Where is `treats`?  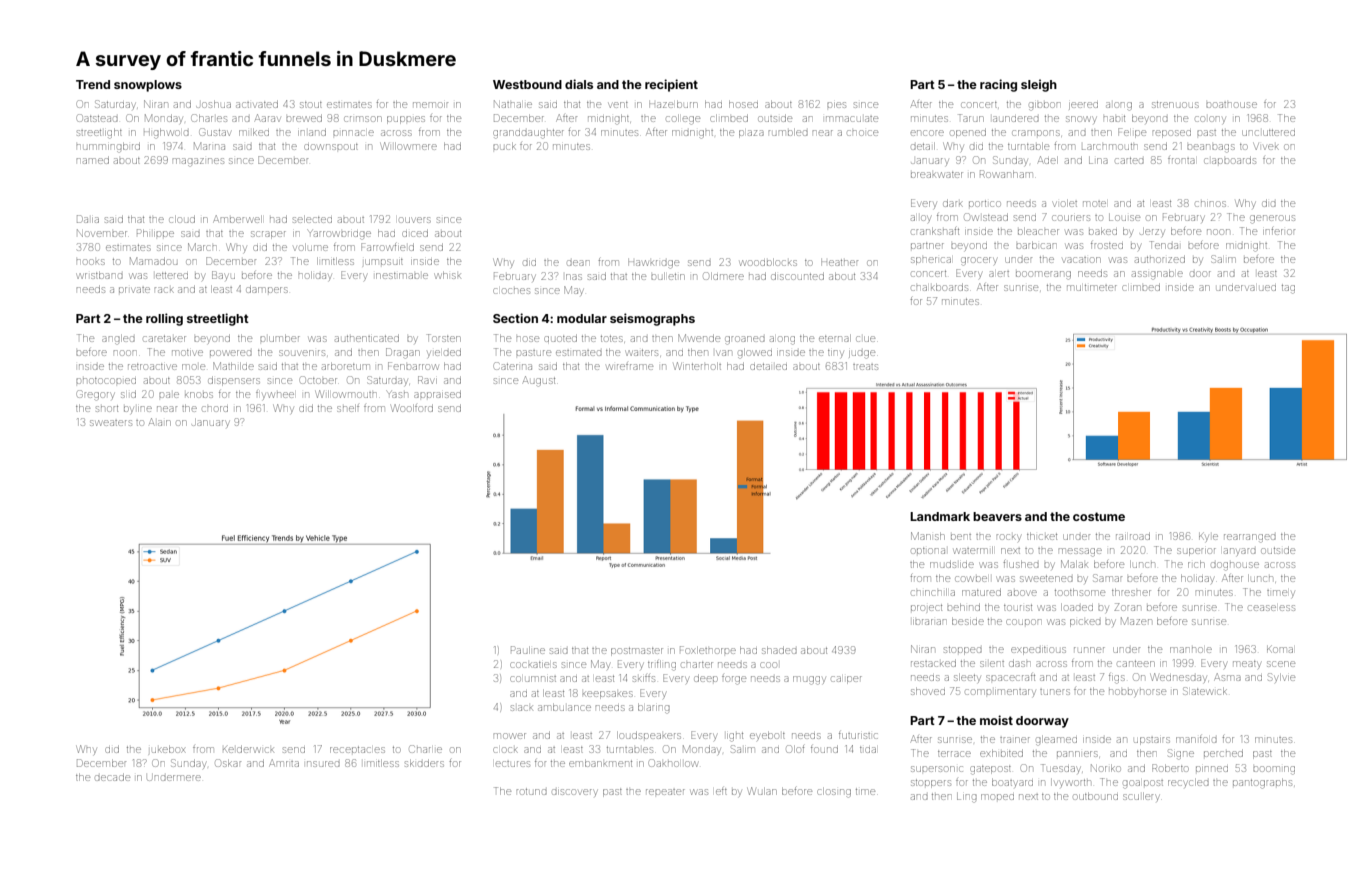 treats is located at coordinates (865, 367).
